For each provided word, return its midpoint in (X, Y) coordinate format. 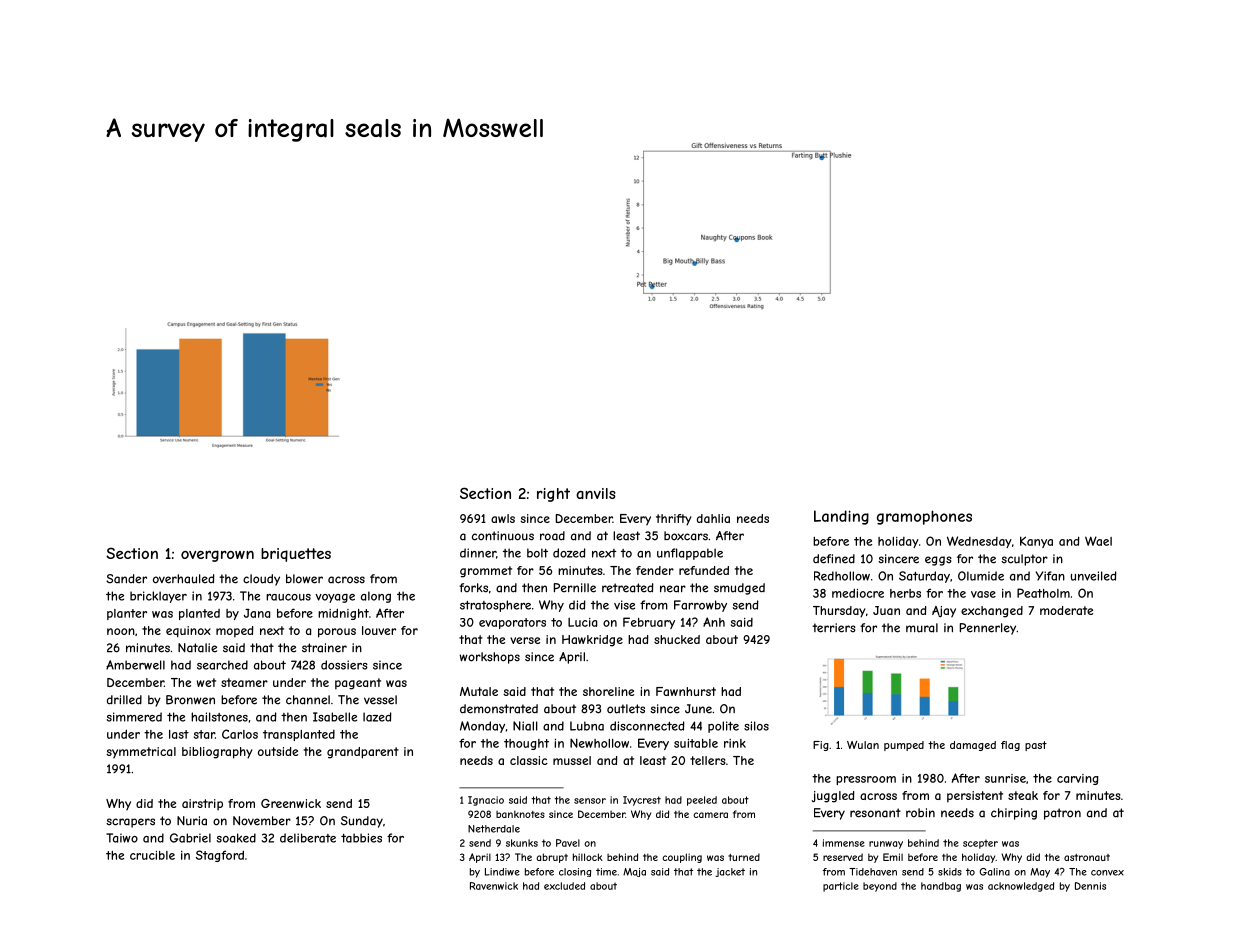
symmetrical (141, 753)
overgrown (217, 556)
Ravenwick (494, 886)
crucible (152, 855)
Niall (525, 726)
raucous (288, 597)
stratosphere (495, 606)
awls (503, 518)
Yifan (1050, 576)
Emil (893, 857)
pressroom (866, 780)
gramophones (924, 517)
